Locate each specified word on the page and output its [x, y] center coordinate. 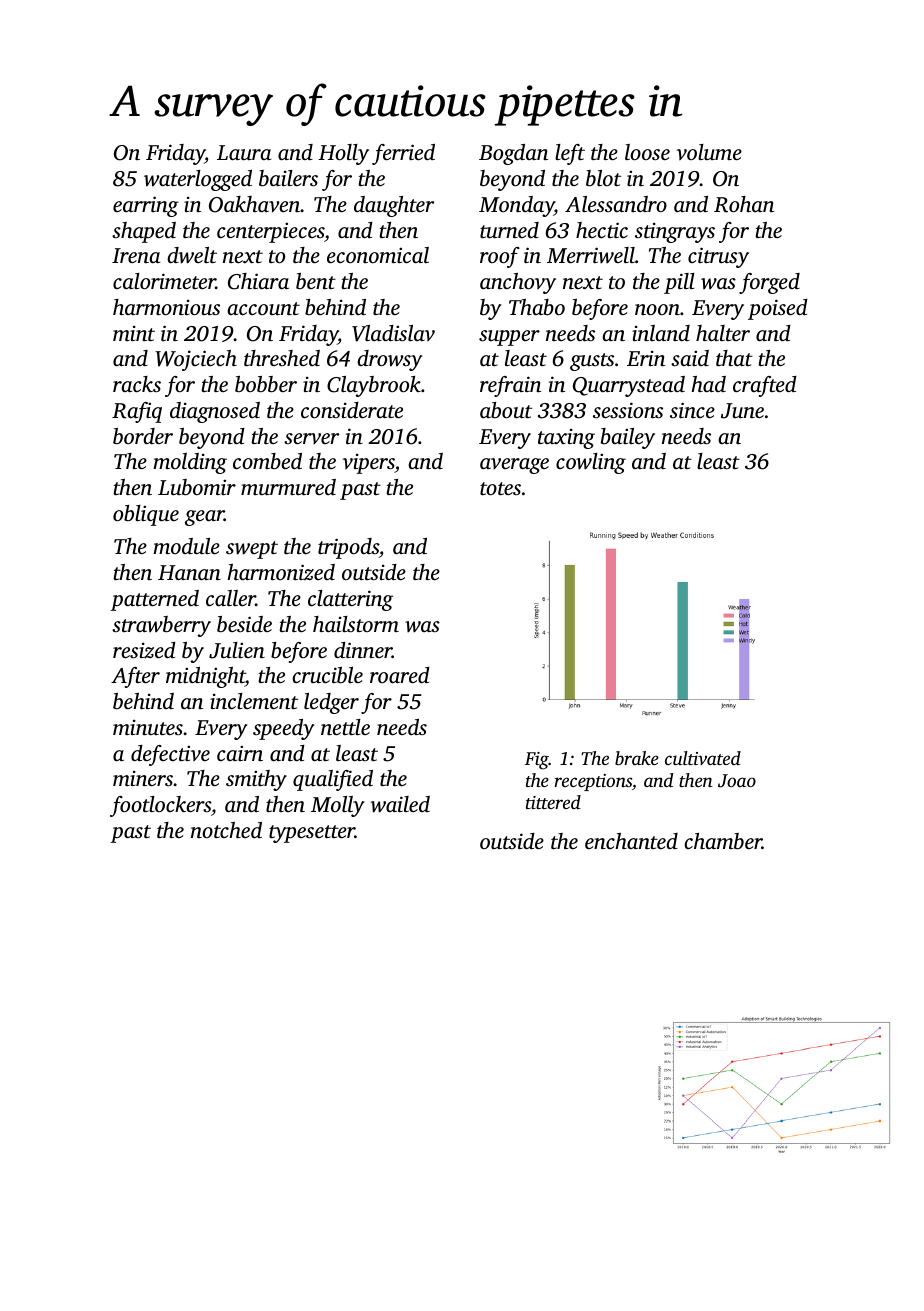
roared [400, 675]
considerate [352, 410]
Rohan [744, 204]
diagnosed [215, 412]
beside [244, 624]
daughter [394, 206]
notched [226, 830]
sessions [628, 410]
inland [661, 333]
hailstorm [356, 624]
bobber [266, 384]
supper [509, 338]
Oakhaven [255, 204]
